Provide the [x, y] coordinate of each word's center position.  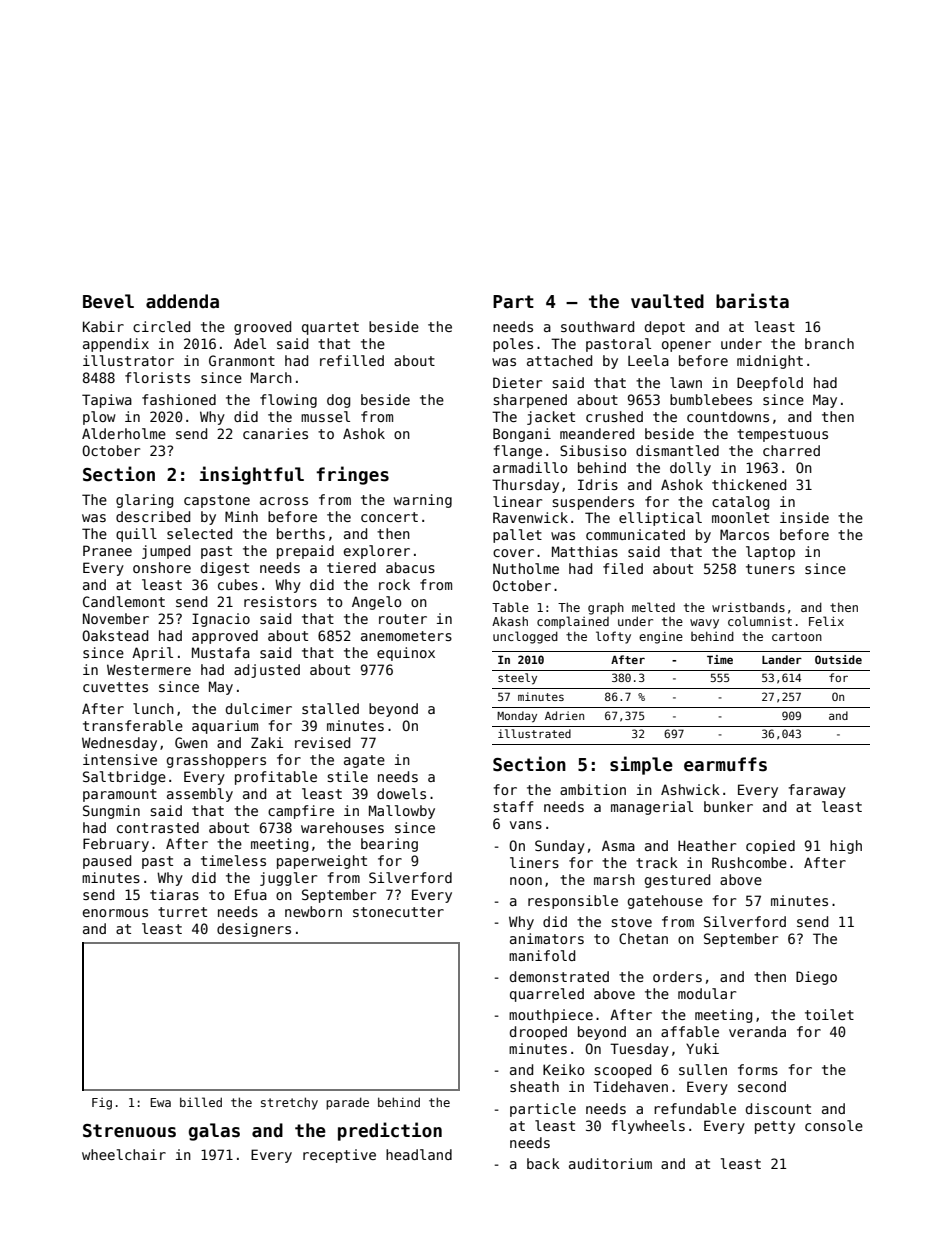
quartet [330, 328]
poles [513, 345]
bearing [389, 845]
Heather [707, 845]
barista [752, 301]
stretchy [289, 1103]
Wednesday [119, 744]
